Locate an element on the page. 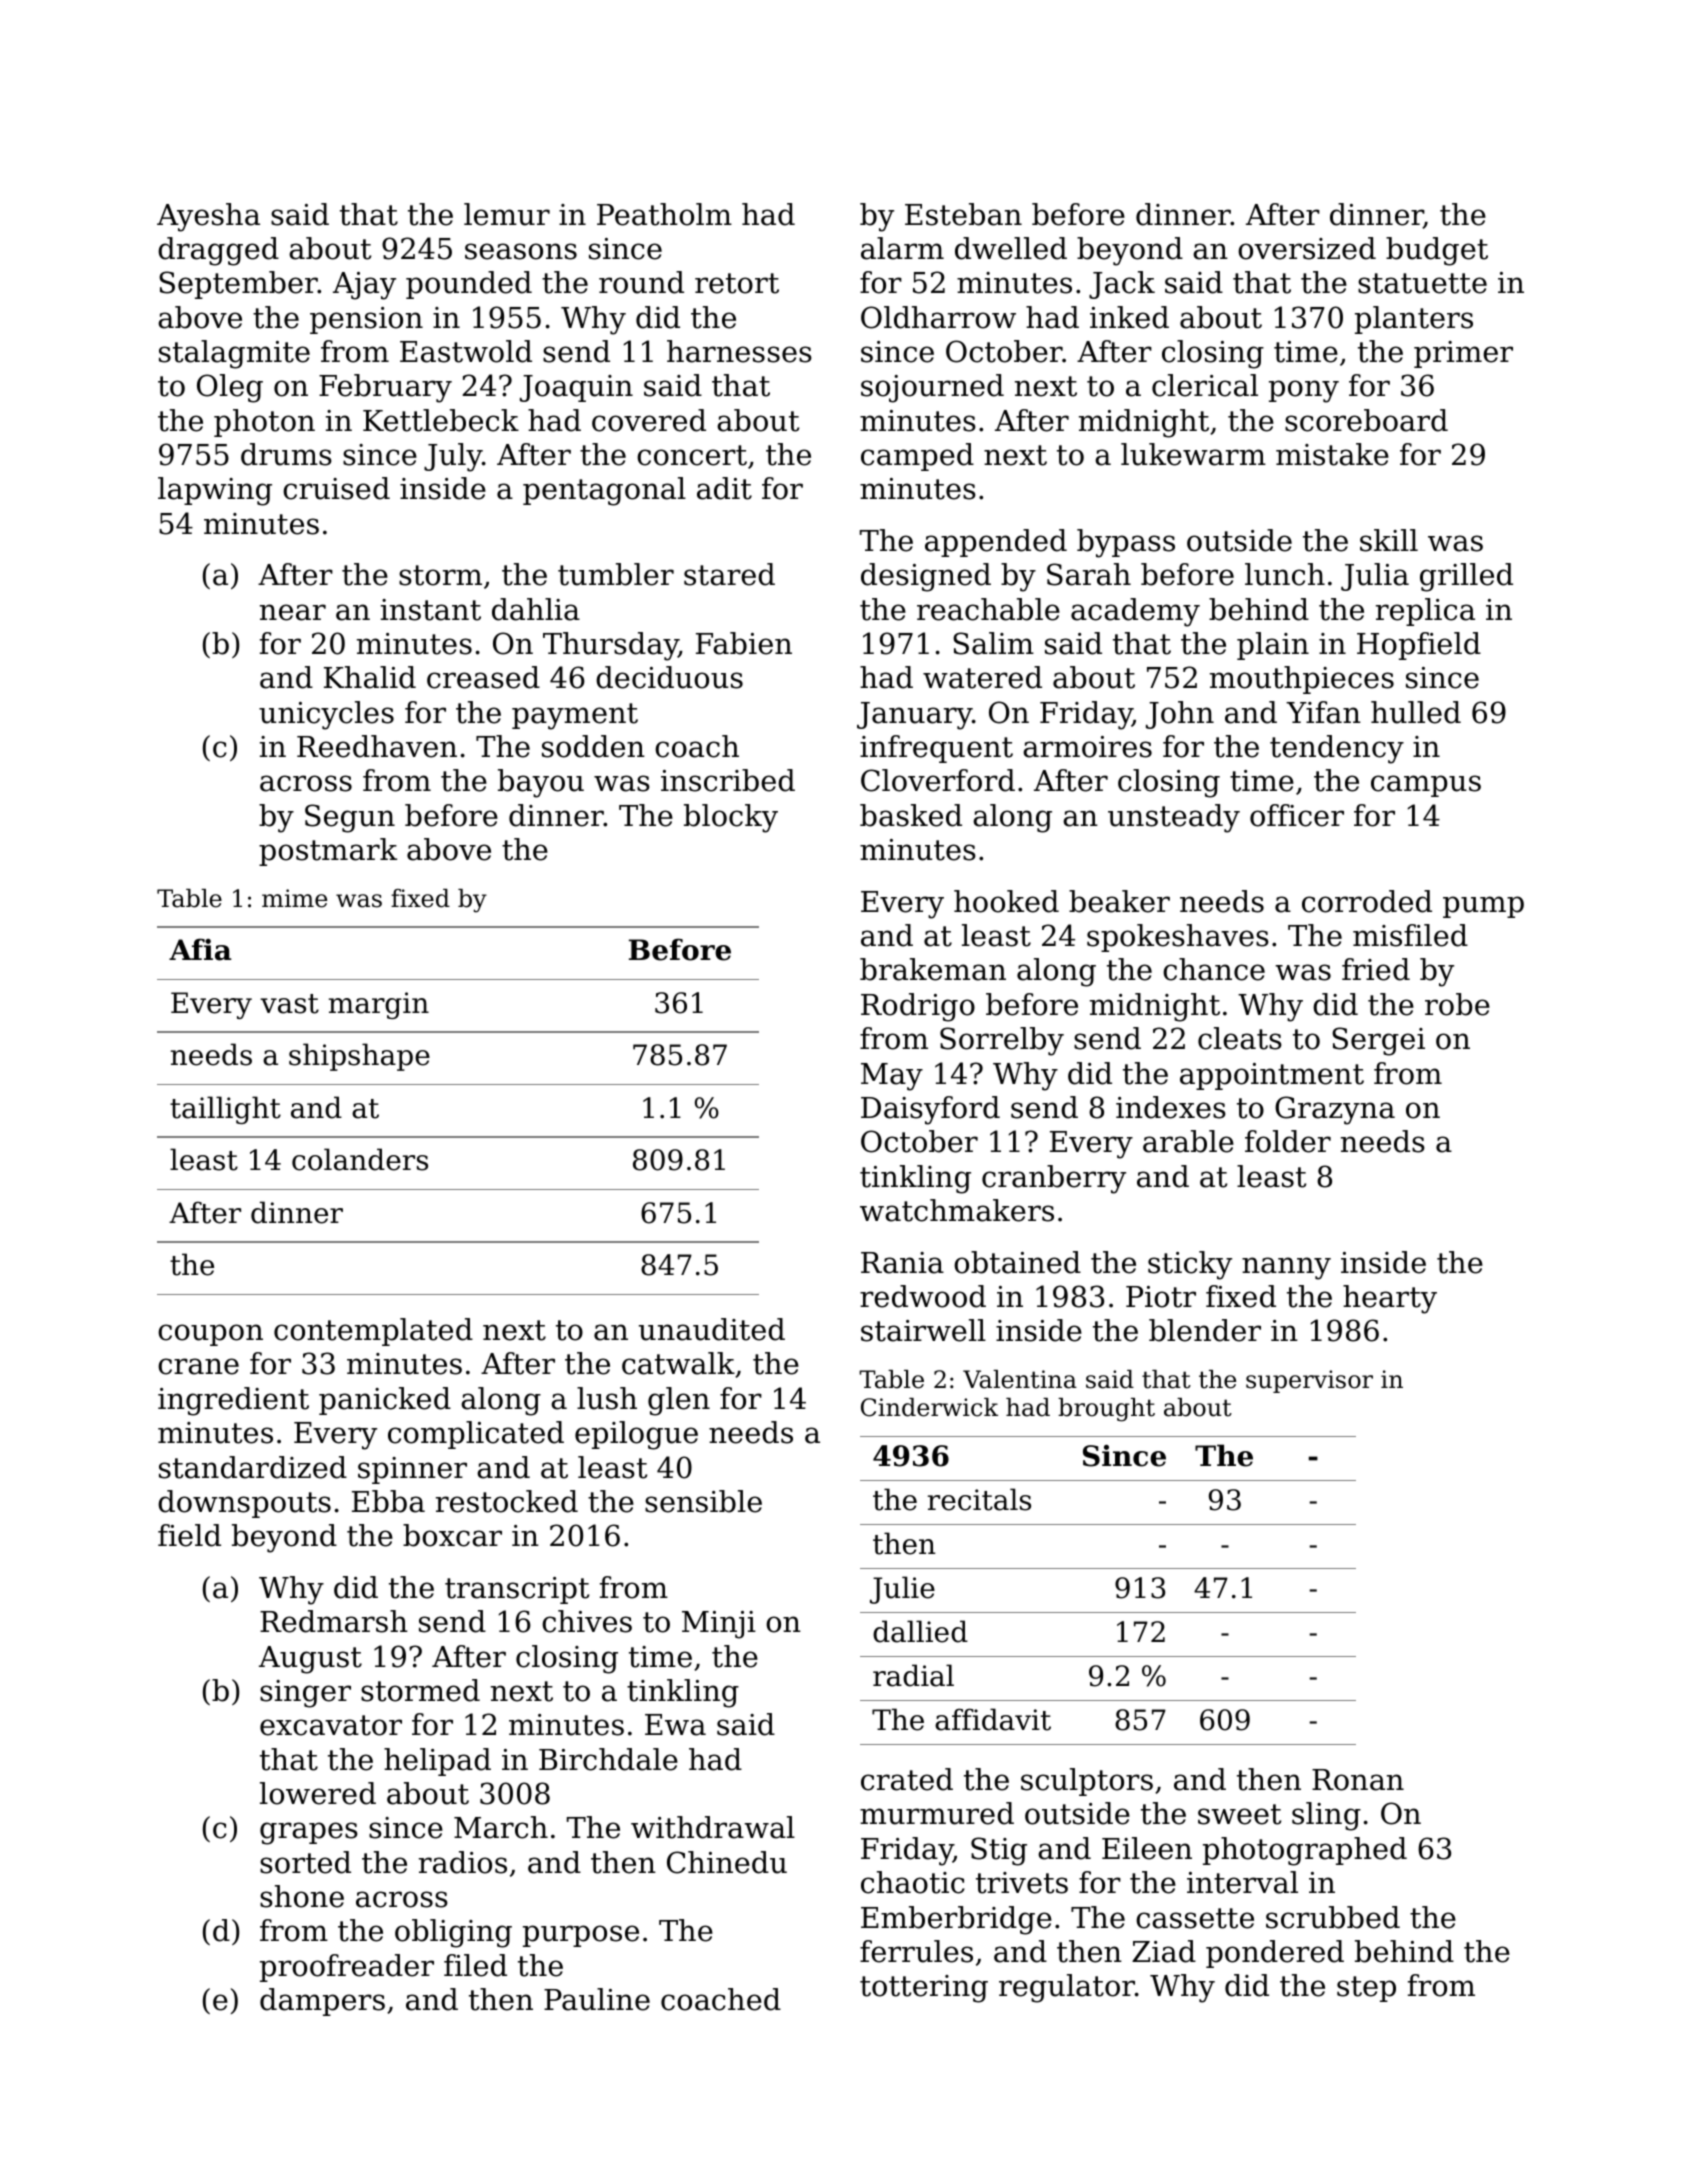  Julie is located at coordinates (902, 1590).
